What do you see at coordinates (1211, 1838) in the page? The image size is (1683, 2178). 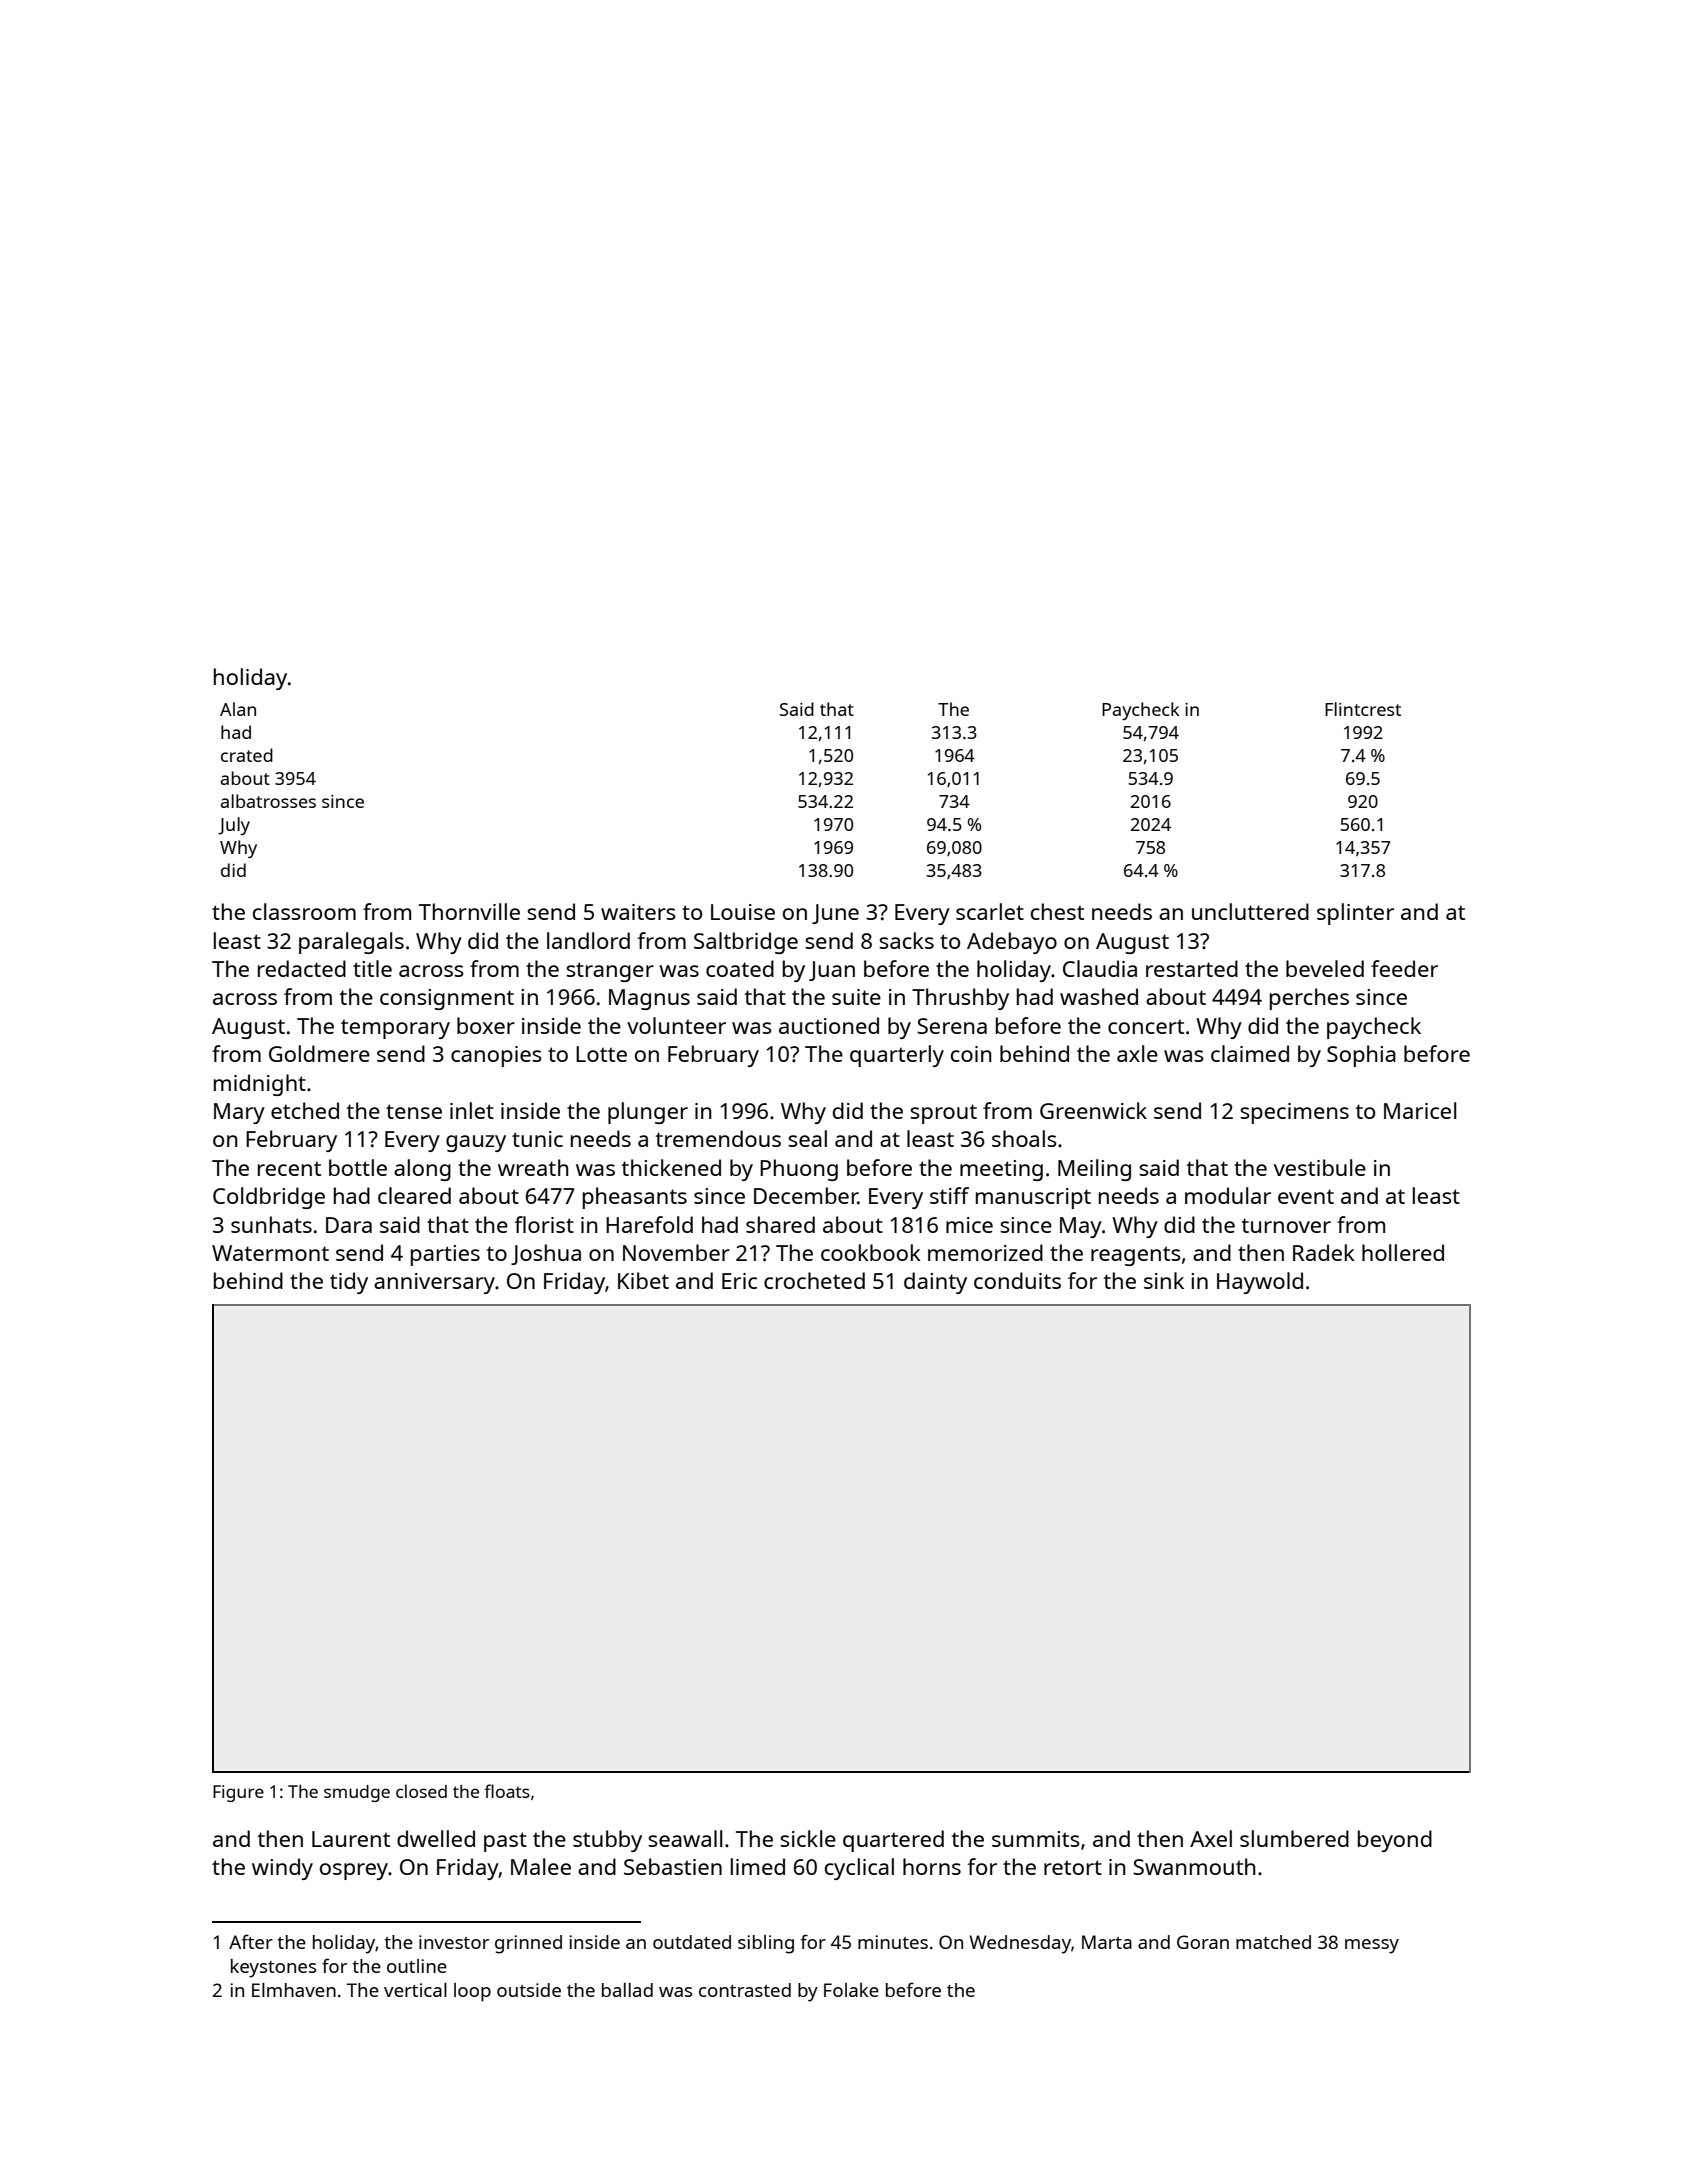 I see `Axel` at bounding box center [1211, 1838].
